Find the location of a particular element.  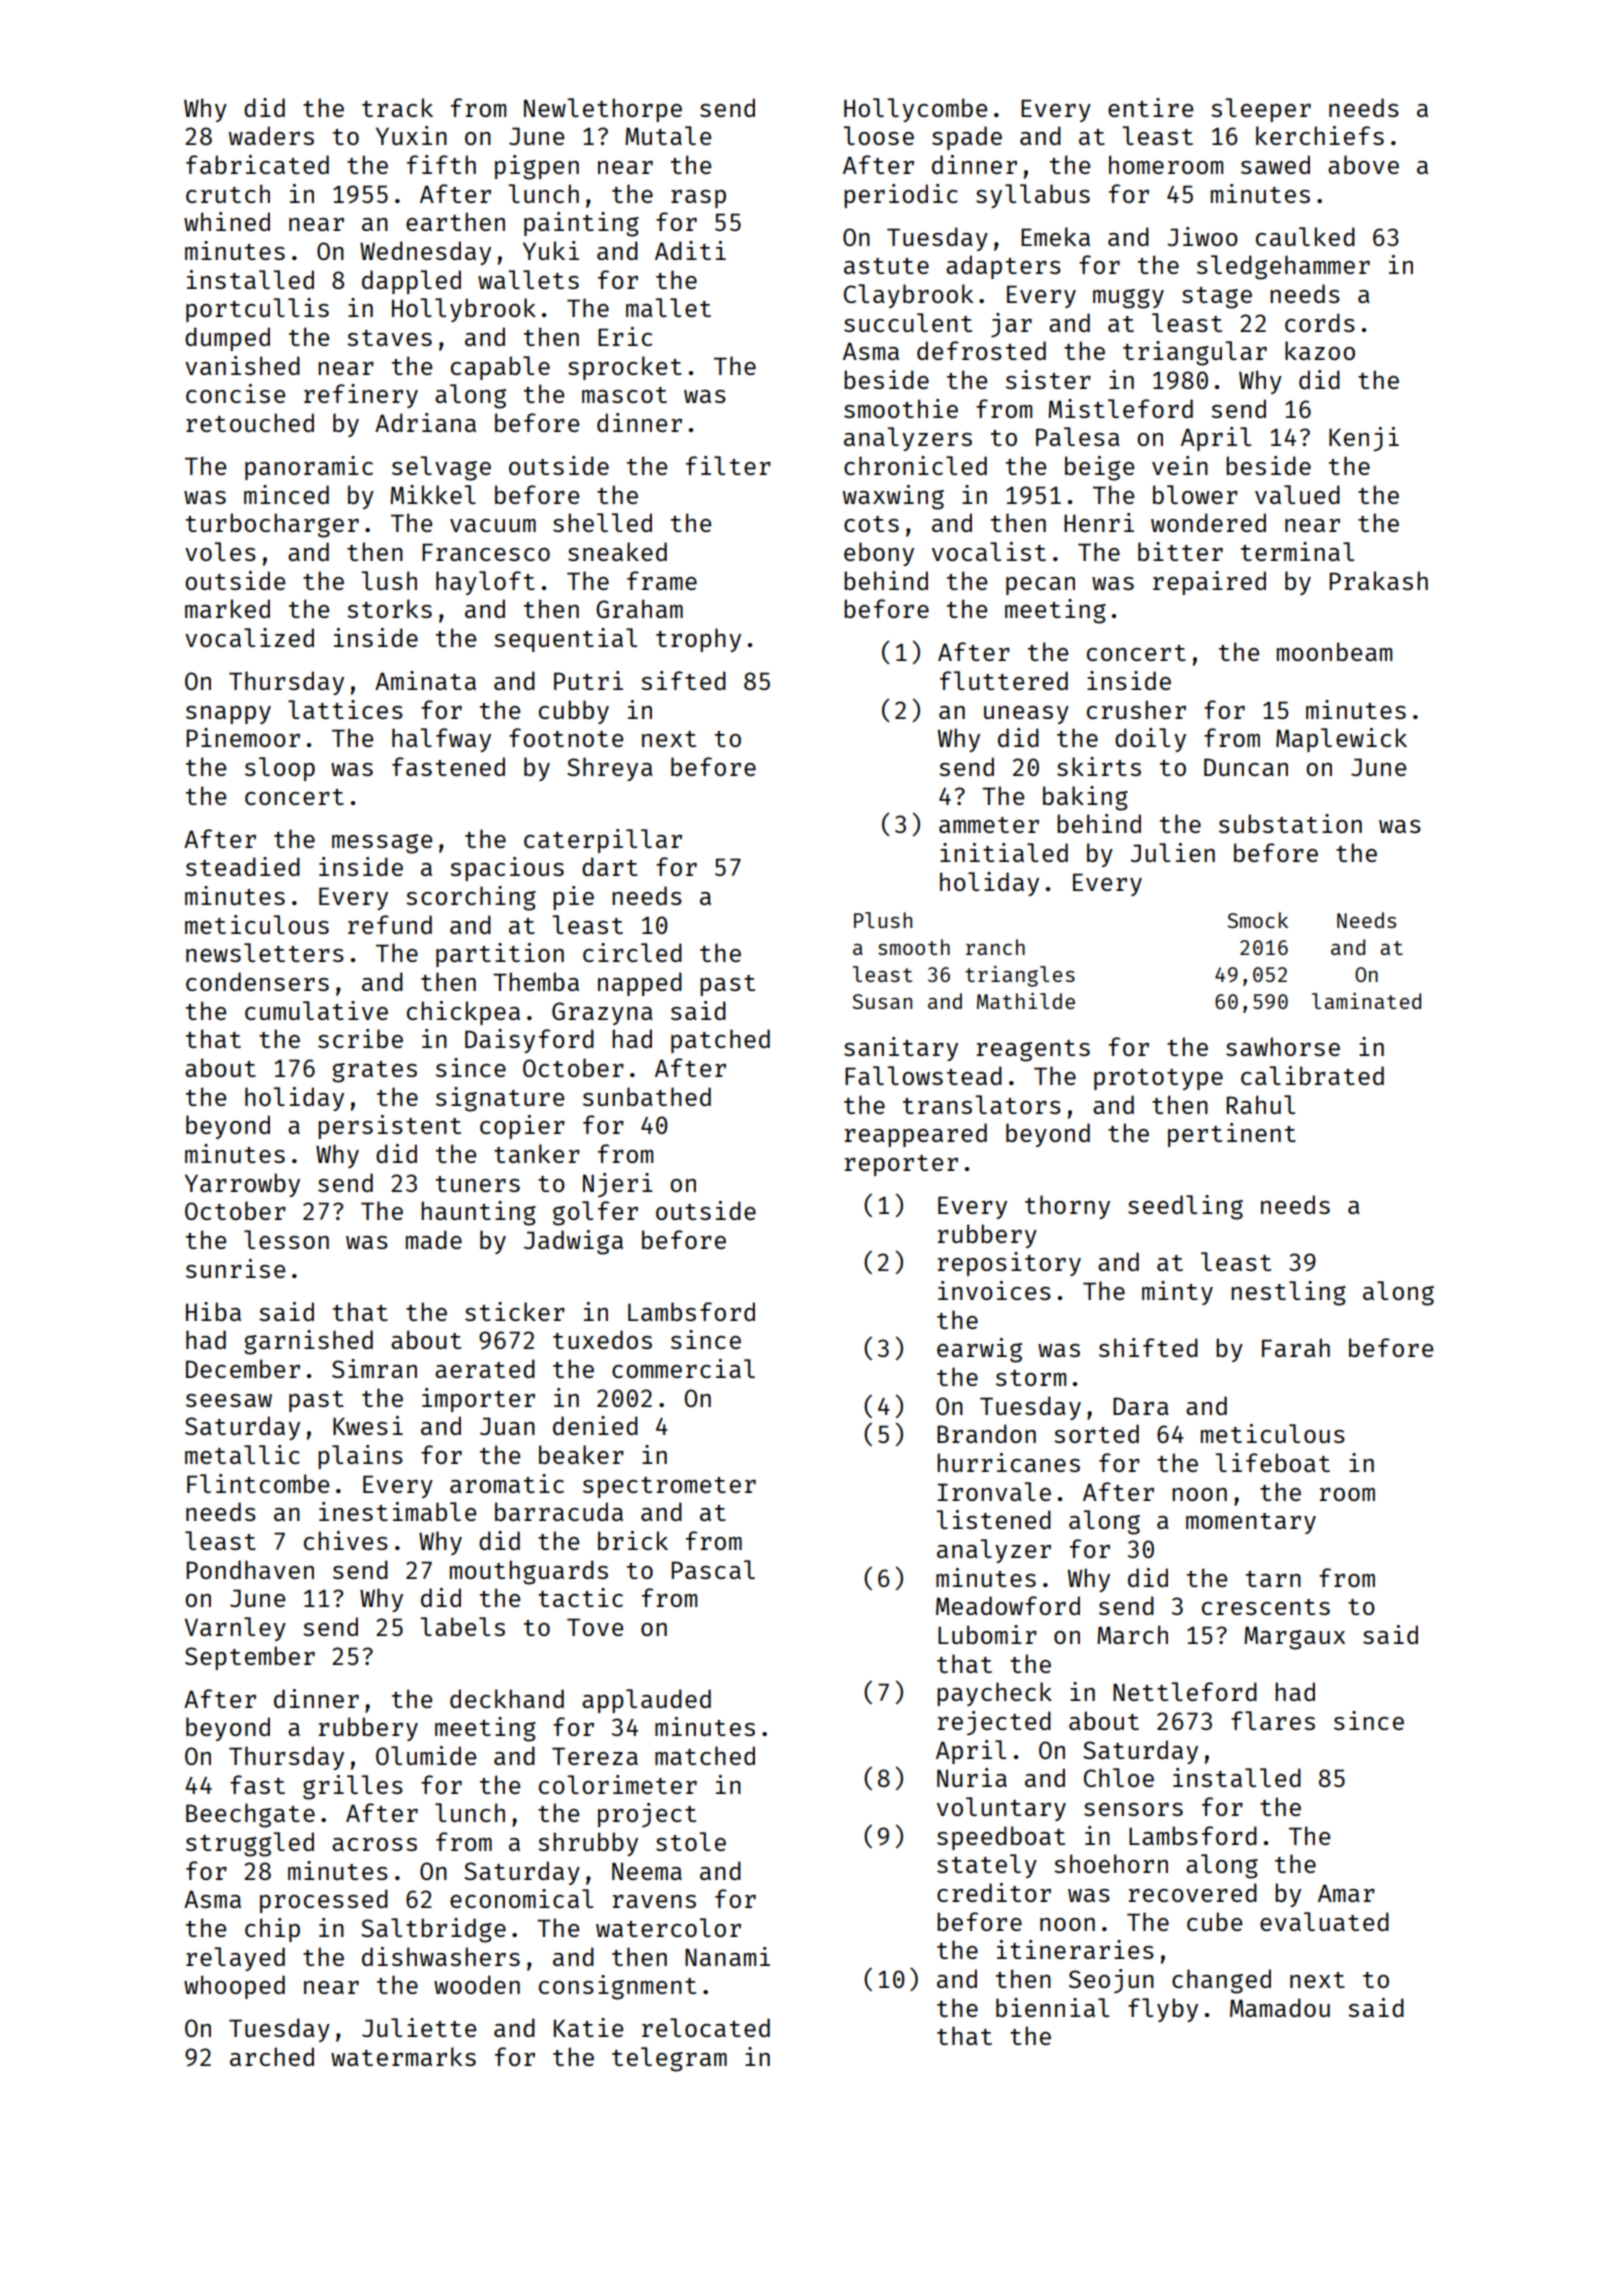

staves is located at coordinates (389, 338).
